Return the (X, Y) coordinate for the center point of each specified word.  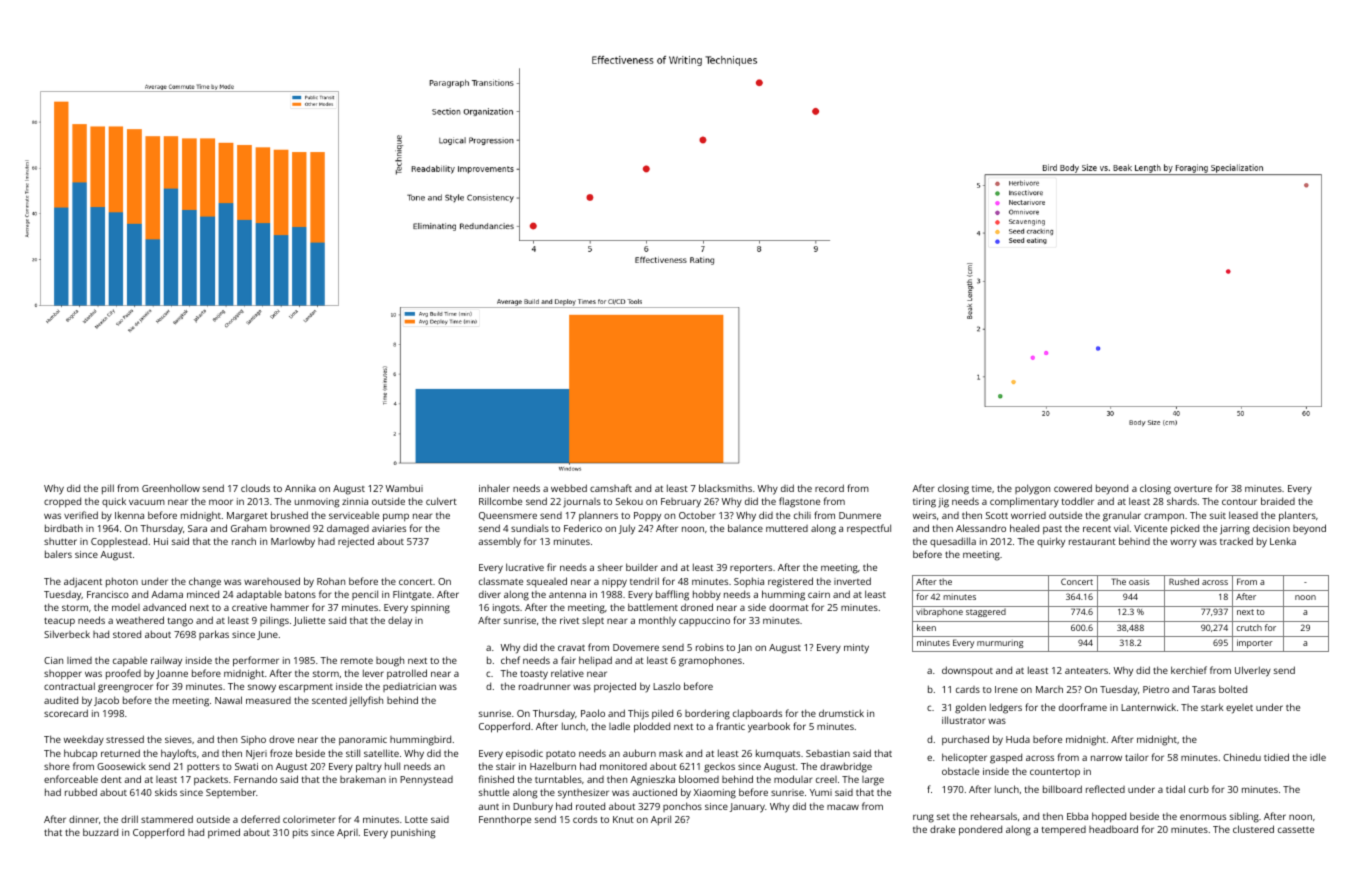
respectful (869, 529)
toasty (534, 675)
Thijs (638, 714)
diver (490, 594)
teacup (59, 622)
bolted (1233, 689)
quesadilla (953, 542)
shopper (63, 674)
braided (1278, 501)
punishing (413, 834)
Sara (197, 528)
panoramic (363, 740)
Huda (1018, 739)
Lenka (1283, 541)
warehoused (272, 581)
